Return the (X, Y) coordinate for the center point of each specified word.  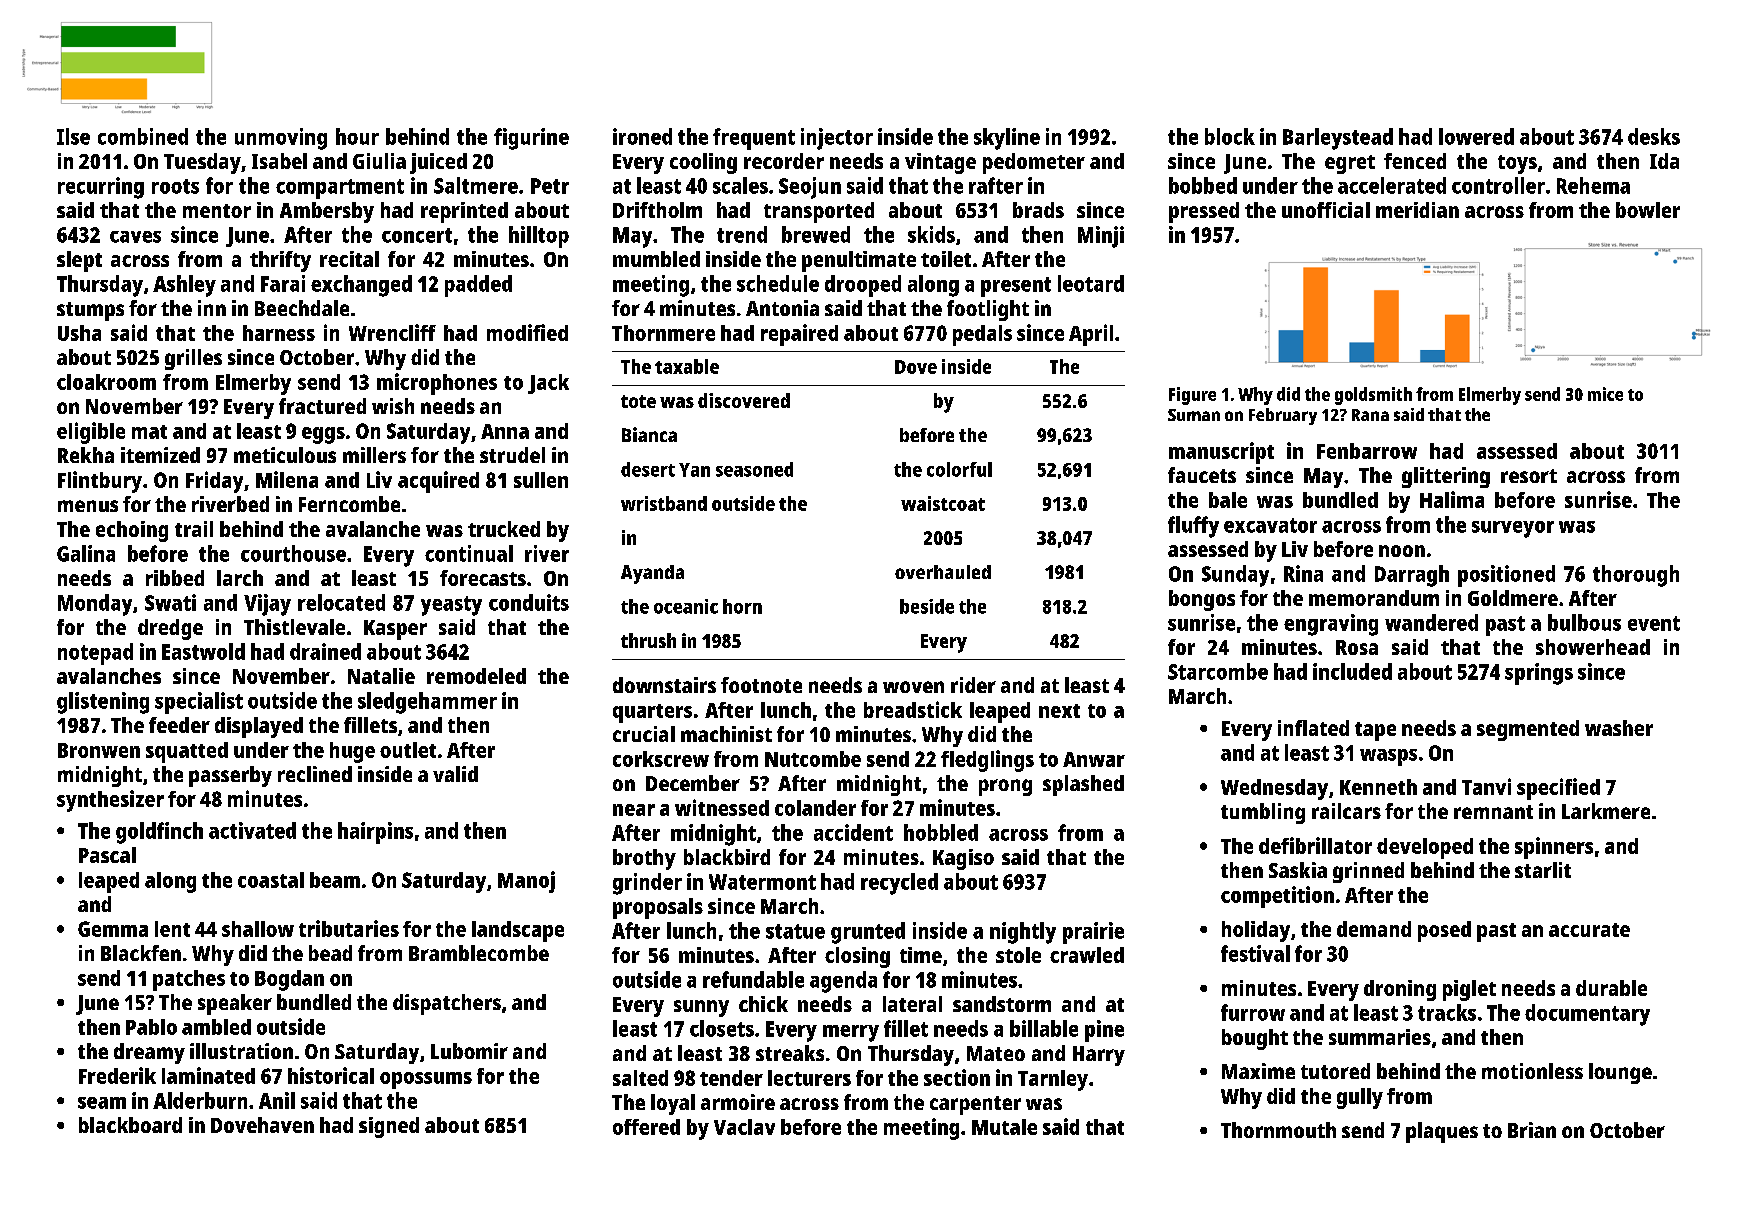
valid (455, 774)
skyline (1007, 139)
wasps (1388, 757)
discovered (744, 400)
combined (143, 136)
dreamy (149, 1053)
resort (1529, 476)
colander (815, 808)
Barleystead (1338, 139)
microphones (437, 384)
